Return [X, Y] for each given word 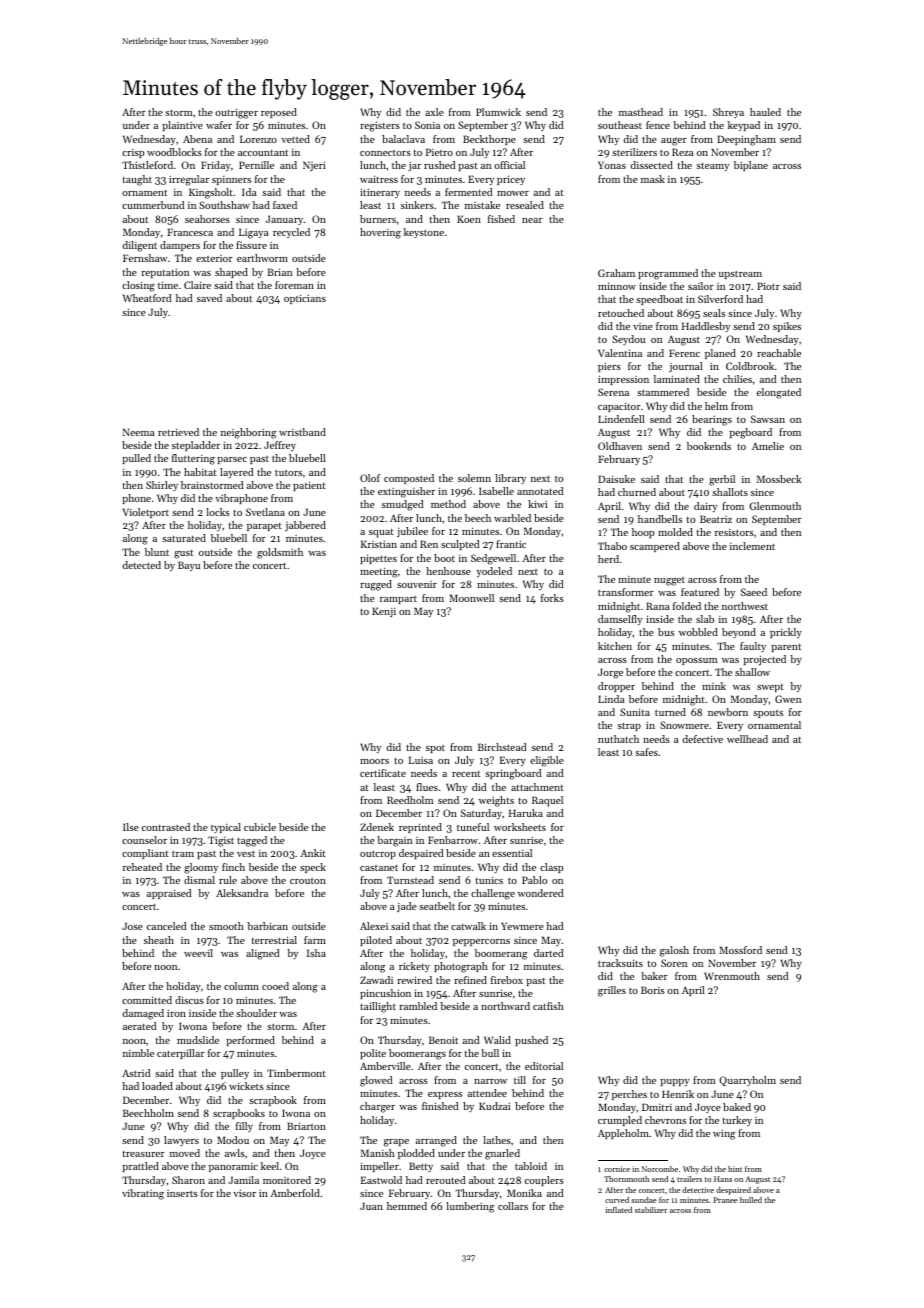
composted [409, 479]
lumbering [470, 1207]
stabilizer [651, 1210]
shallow [752, 672]
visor [244, 1193]
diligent [140, 246]
